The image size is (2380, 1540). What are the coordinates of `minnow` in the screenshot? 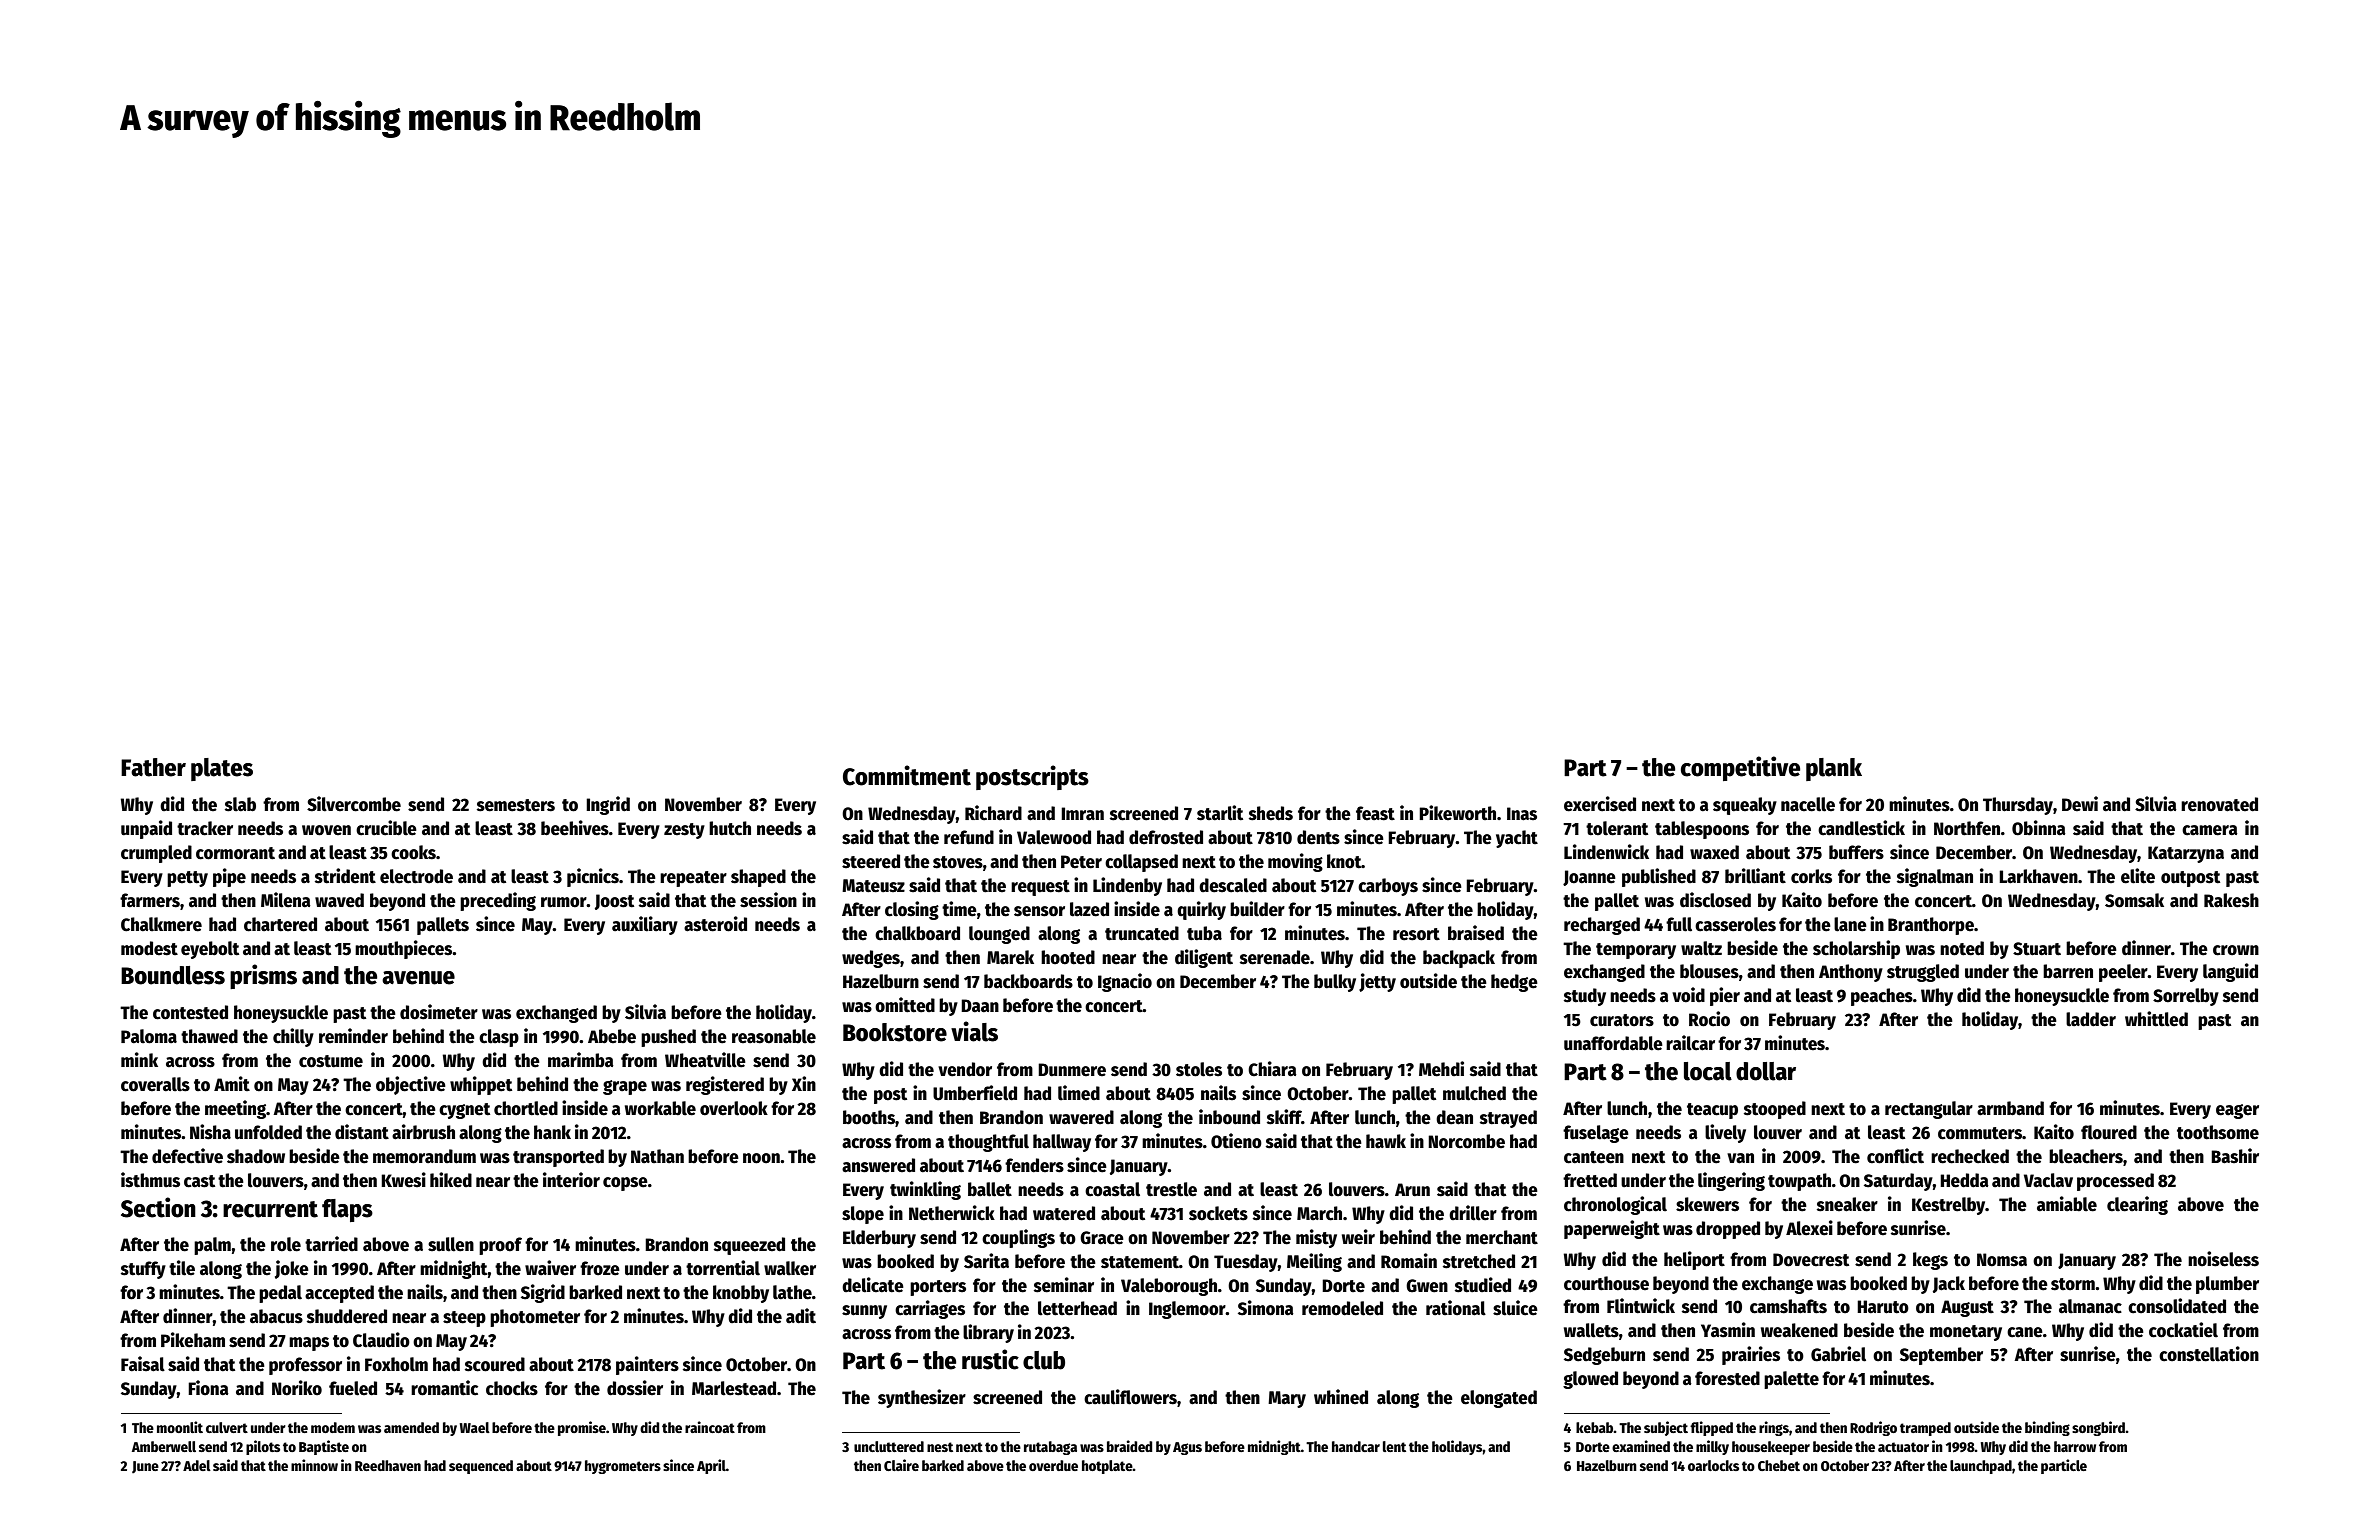 It's located at (314, 1465).
